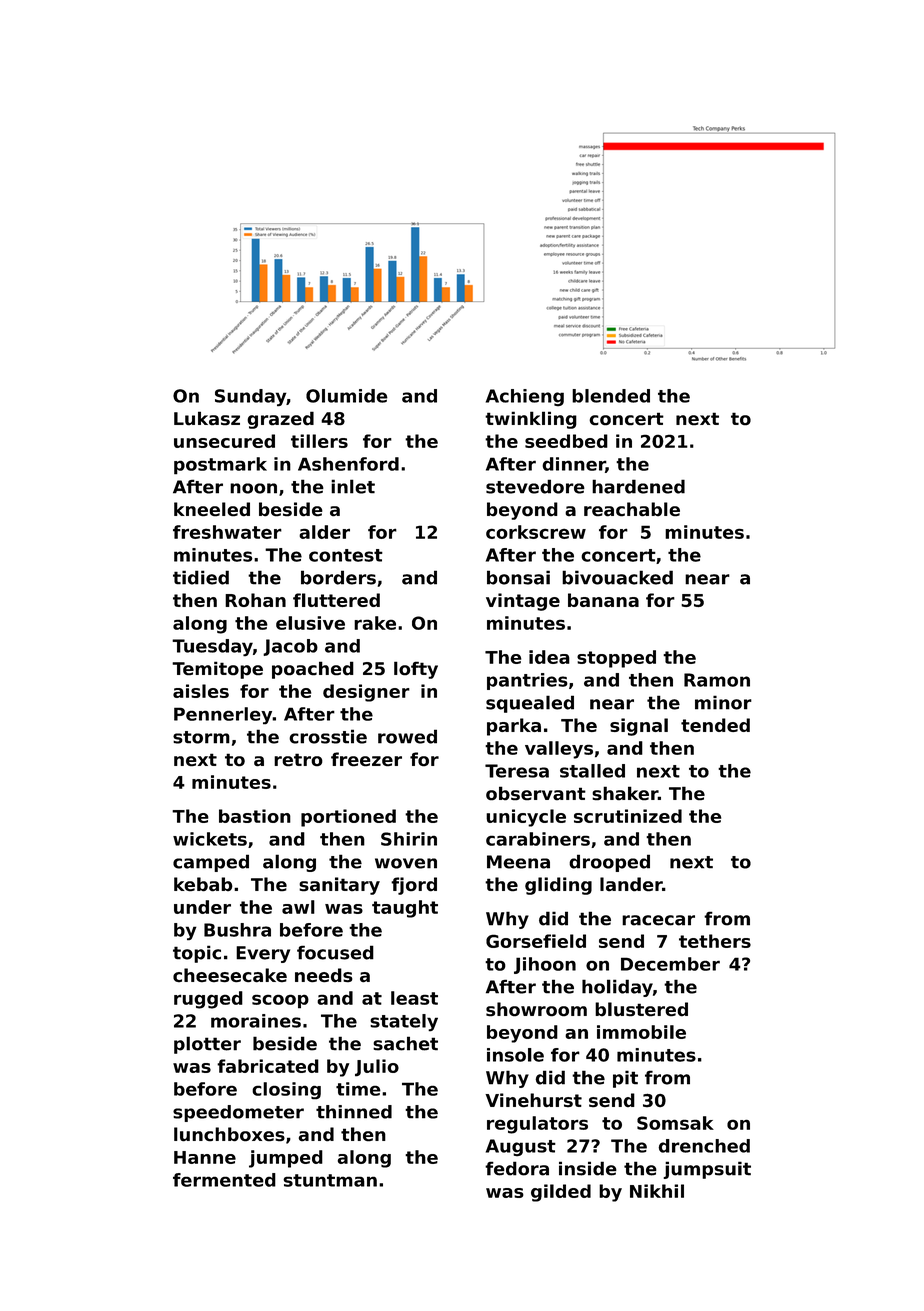 The width and height of the screenshot is (924, 1311). I want to click on bastion, so click(255, 816).
